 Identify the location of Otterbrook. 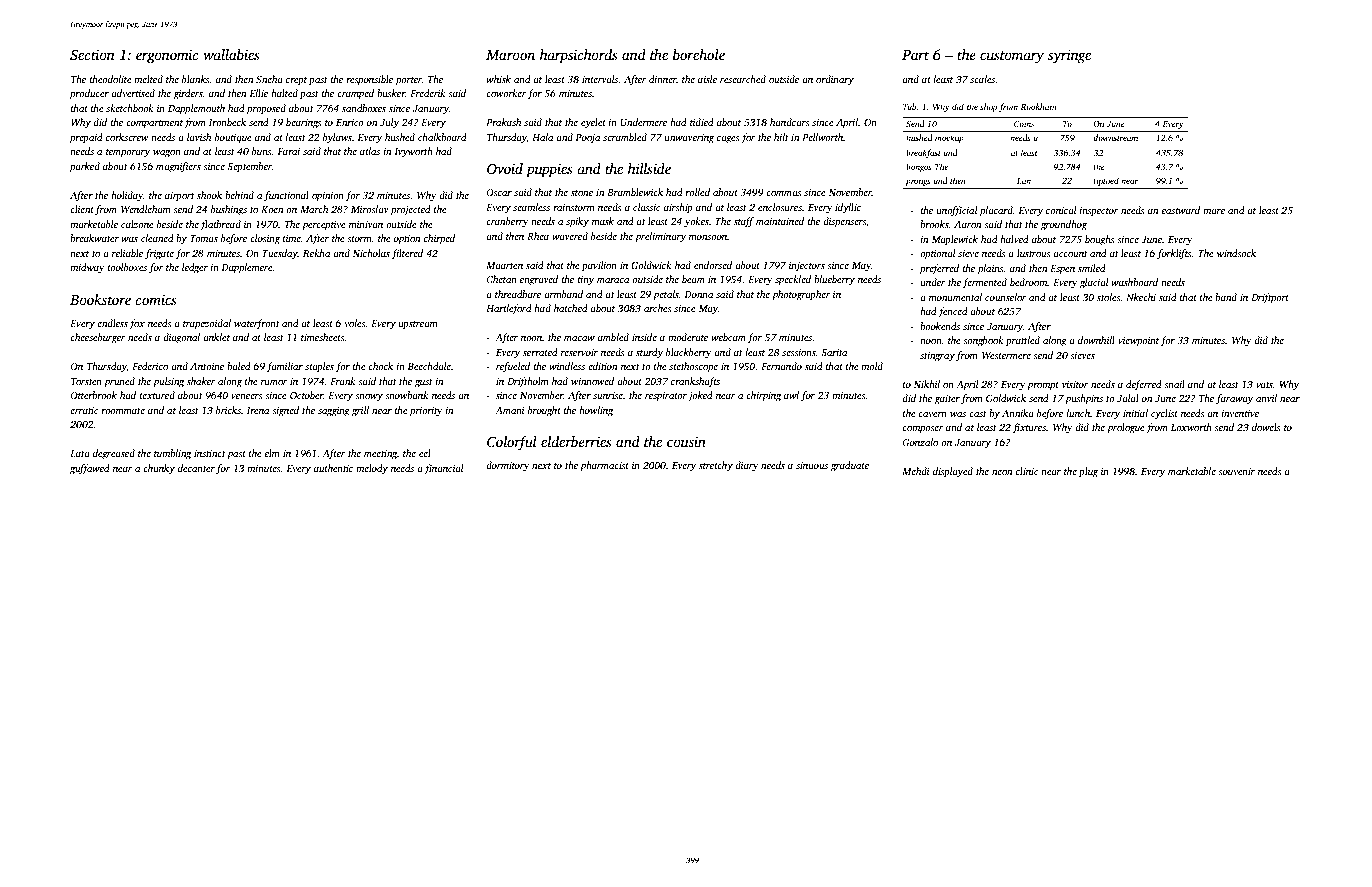
(94, 395).
